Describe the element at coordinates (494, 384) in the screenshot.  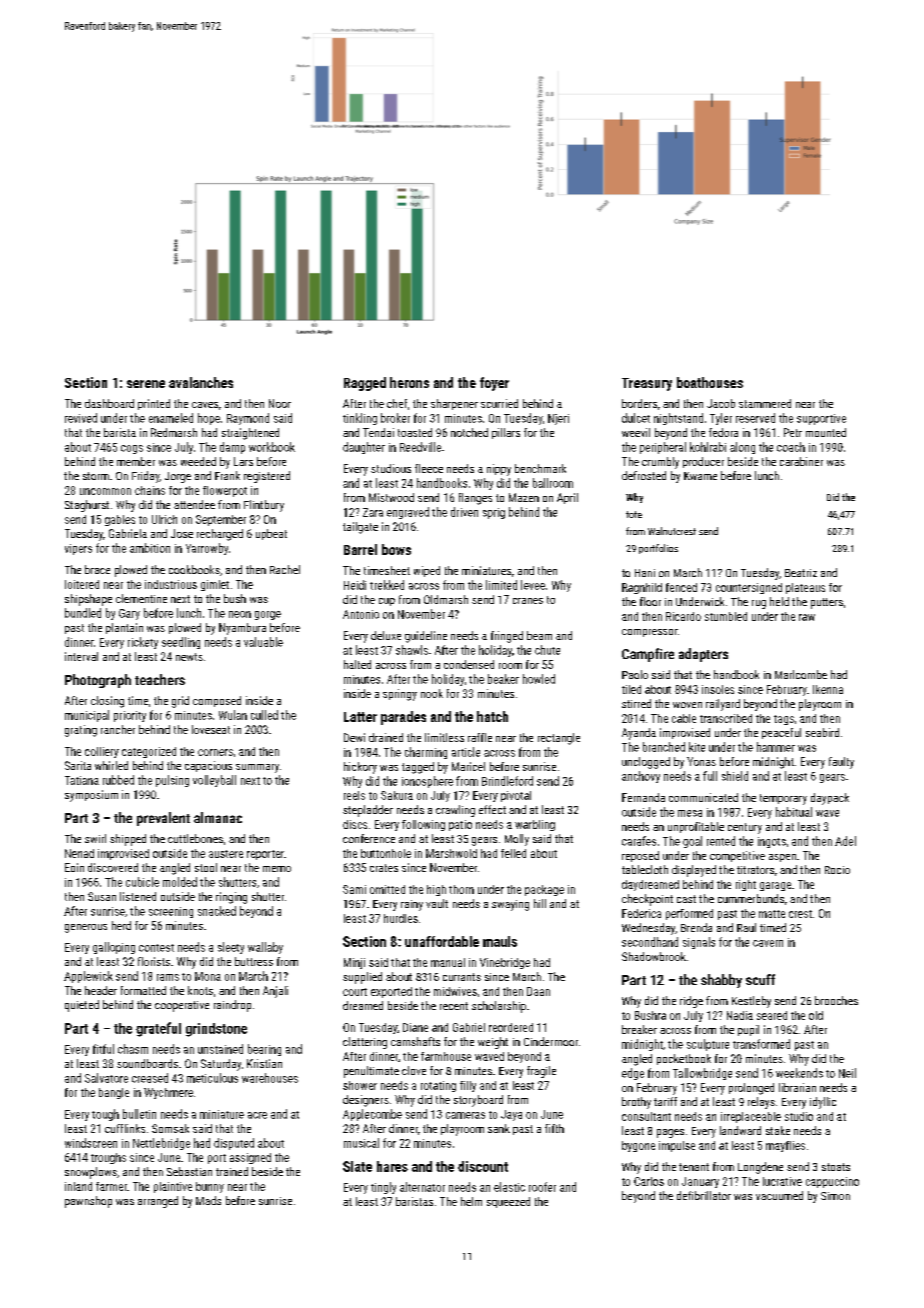
I see `foyer` at that location.
